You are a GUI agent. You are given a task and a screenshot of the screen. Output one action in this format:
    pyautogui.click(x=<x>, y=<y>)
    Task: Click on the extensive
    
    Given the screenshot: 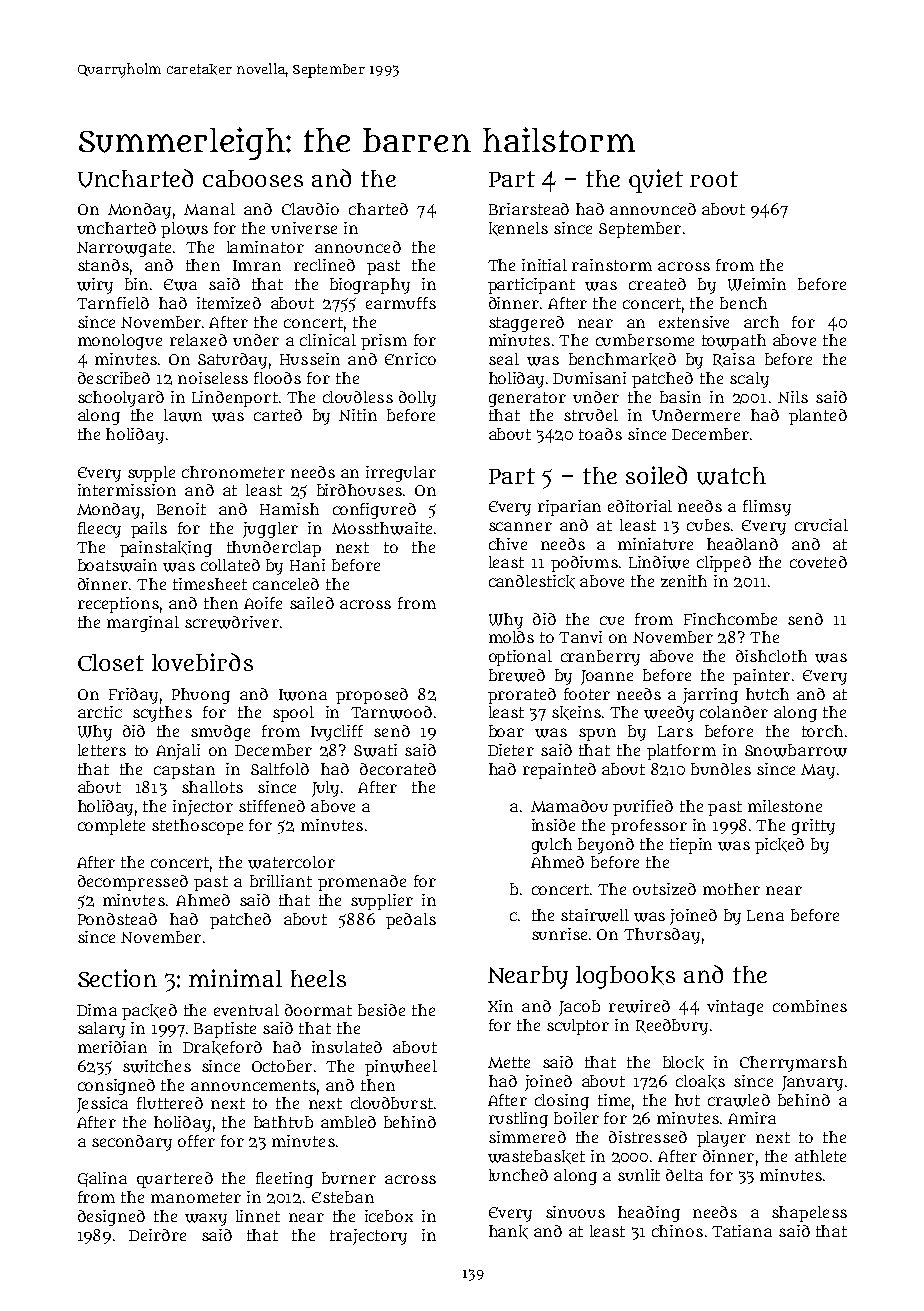 What is the action you would take?
    pyautogui.click(x=694, y=322)
